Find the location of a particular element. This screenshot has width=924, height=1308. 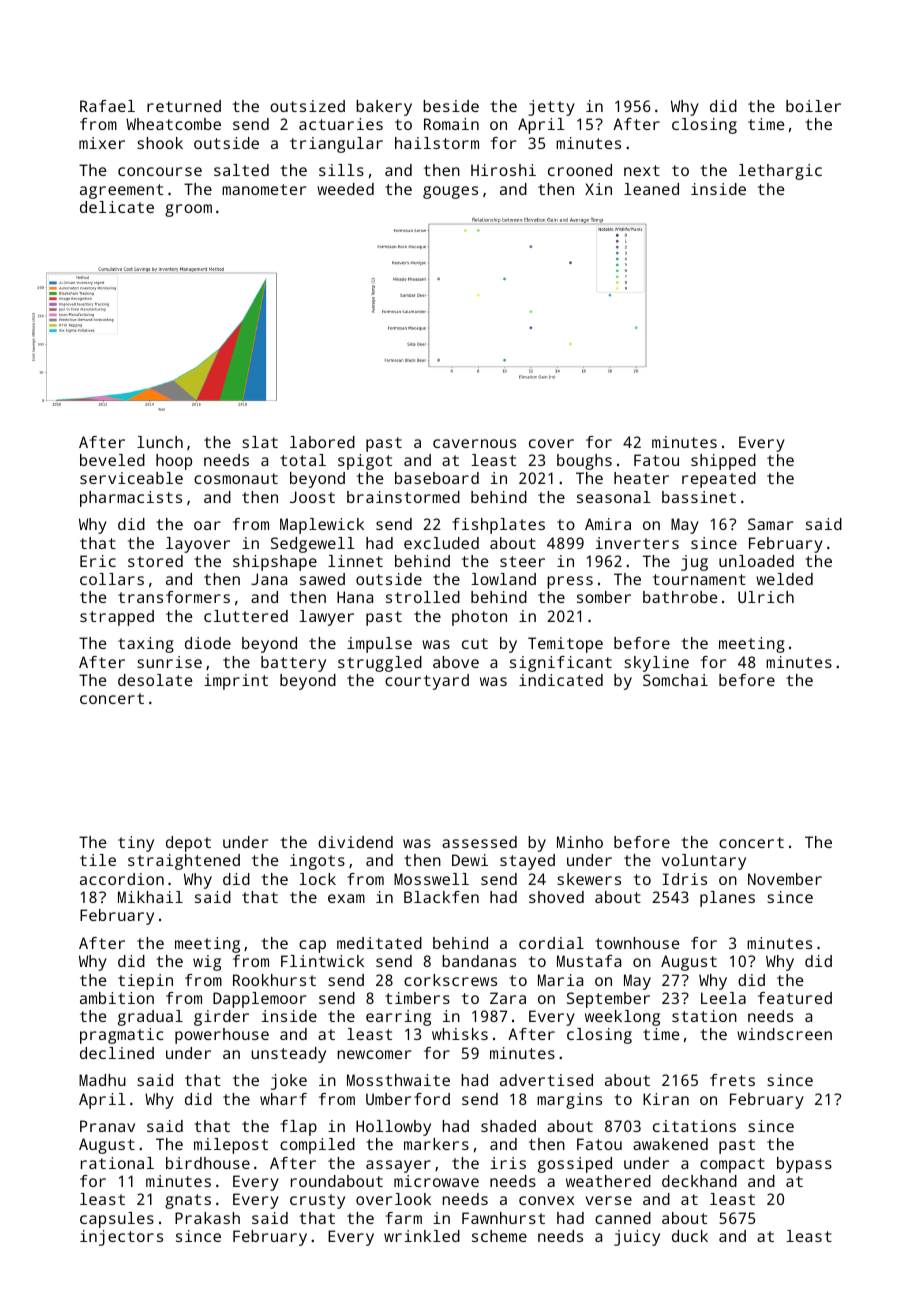

bypass is located at coordinates (804, 1165).
